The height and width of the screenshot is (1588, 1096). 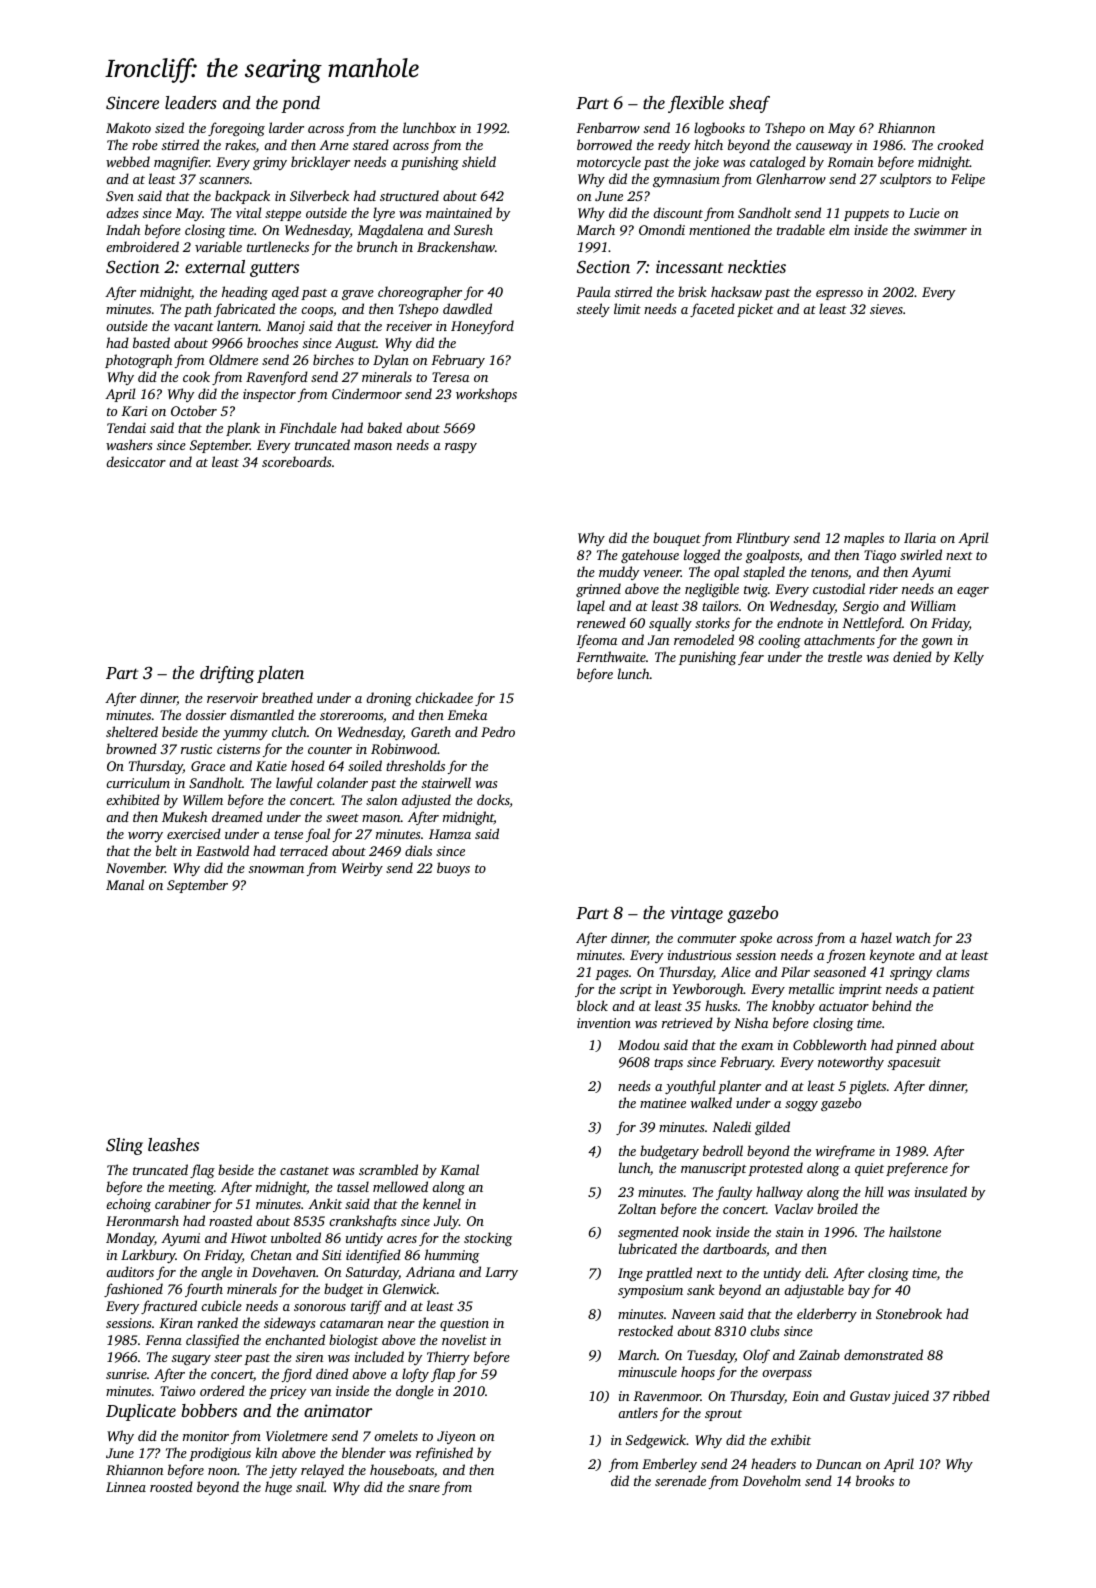 What do you see at coordinates (886, 309) in the screenshot?
I see `sieves` at bounding box center [886, 309].
